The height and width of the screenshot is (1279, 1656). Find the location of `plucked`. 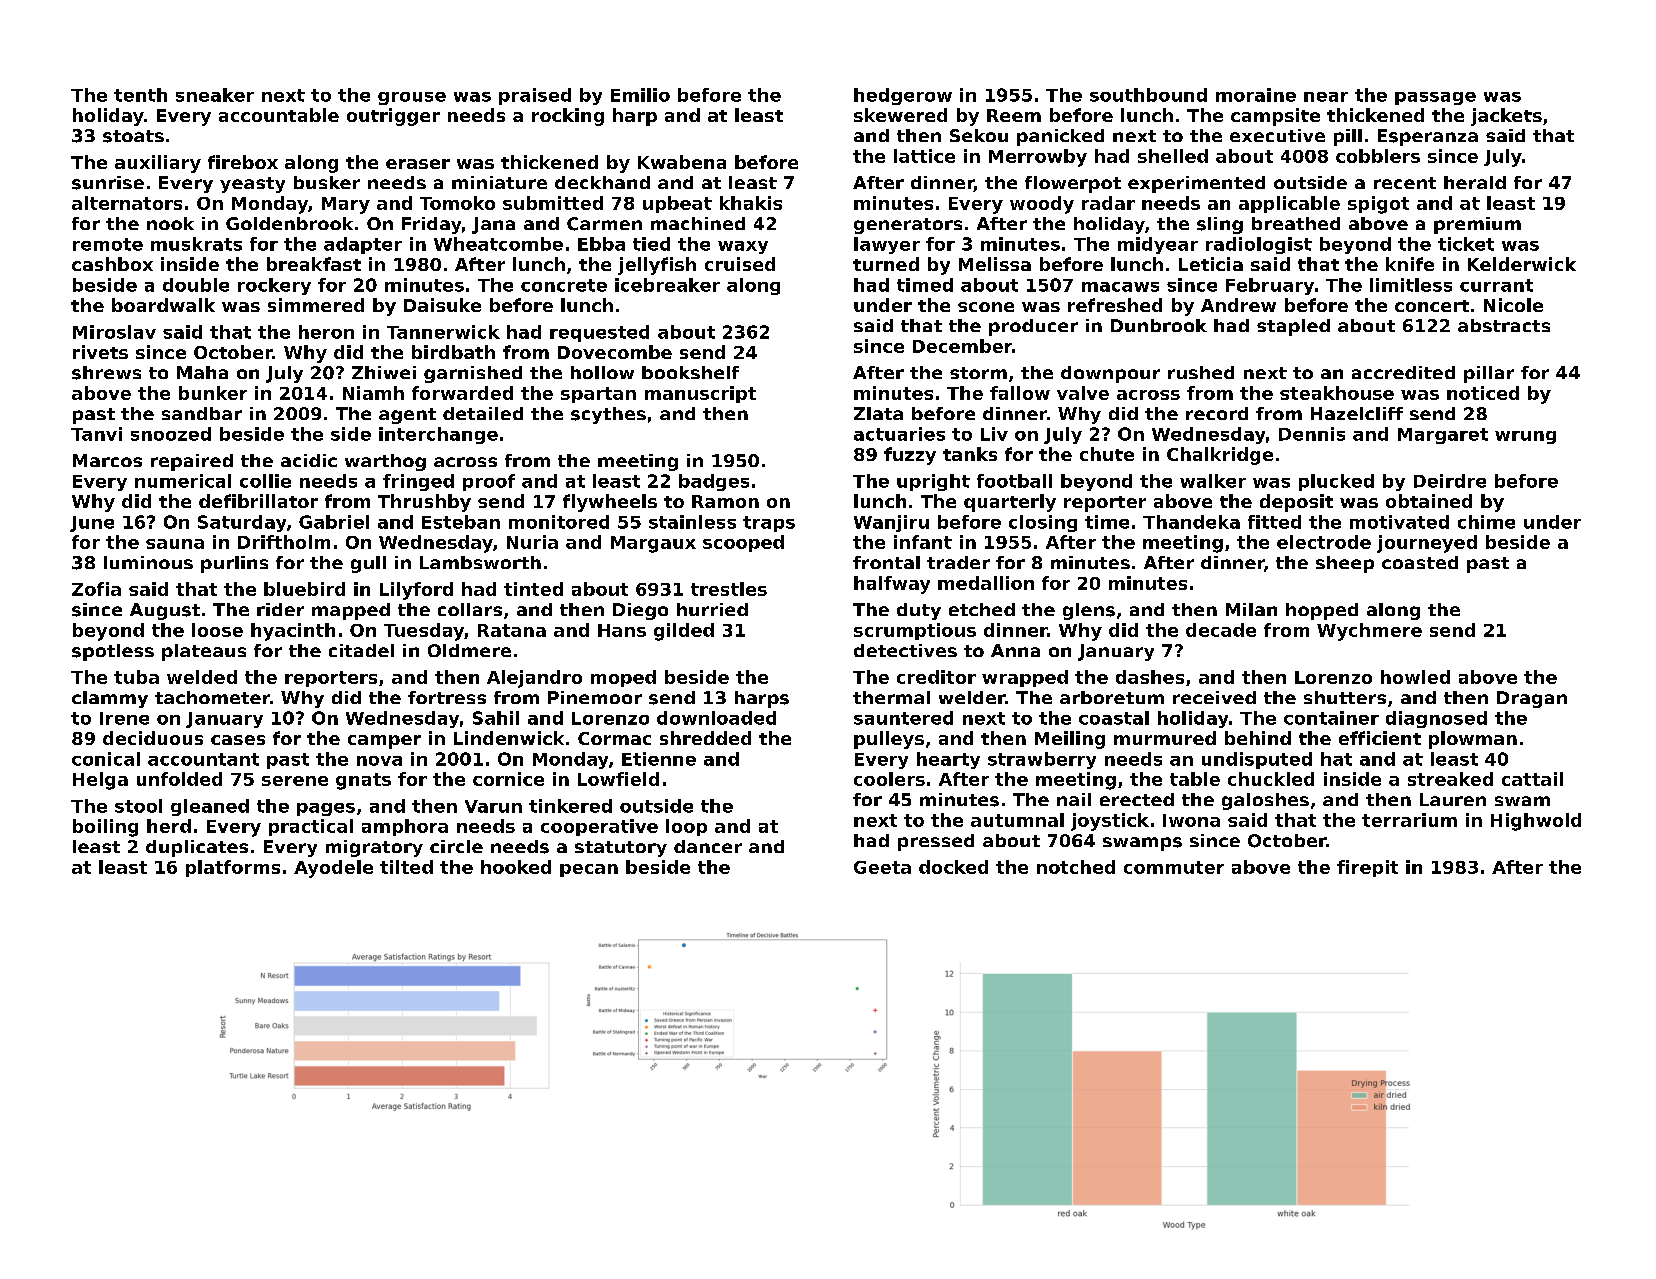

plucked is located at coordinates (1336, 482).
